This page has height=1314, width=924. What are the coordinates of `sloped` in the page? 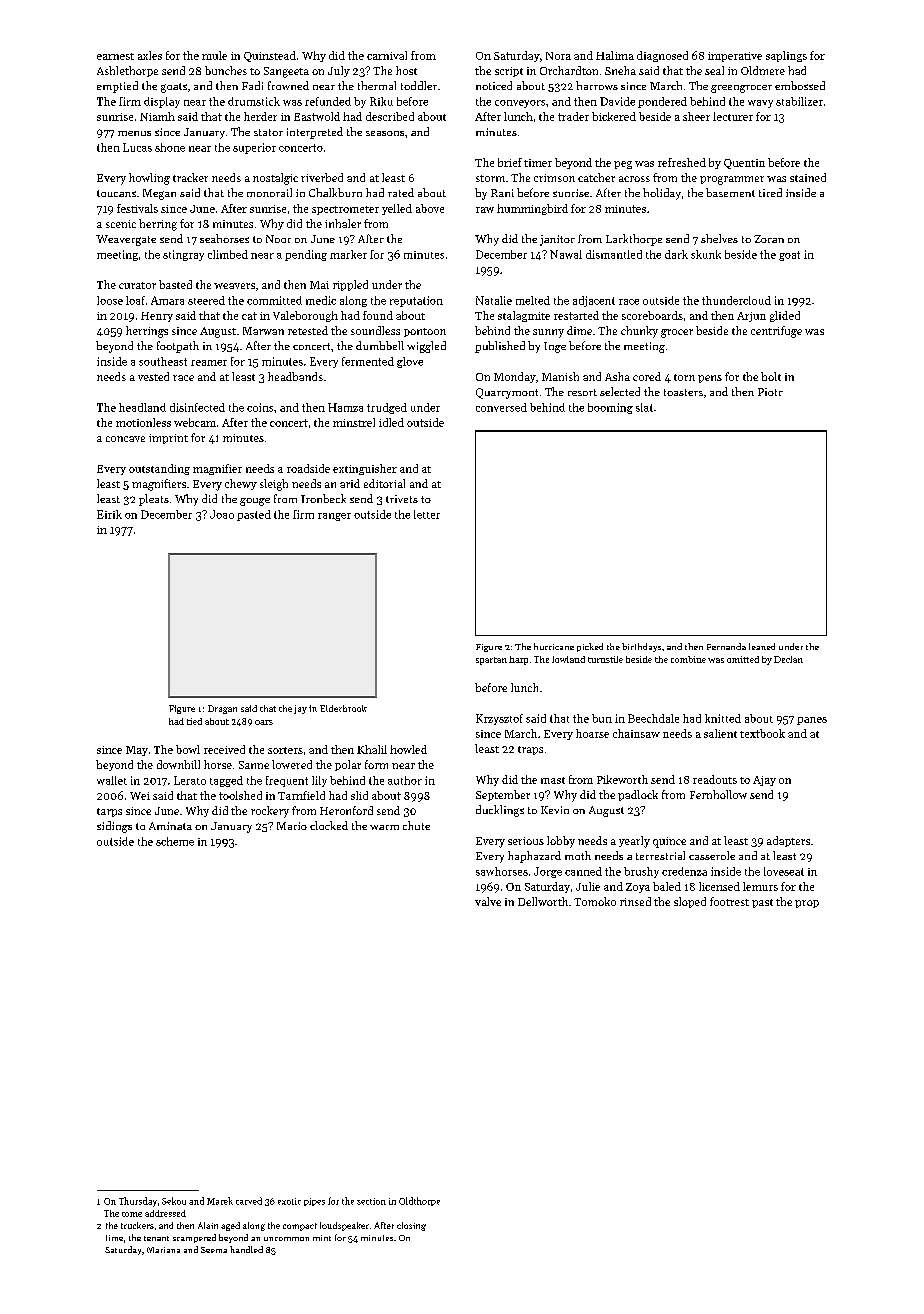 It's located at (690, 902).
